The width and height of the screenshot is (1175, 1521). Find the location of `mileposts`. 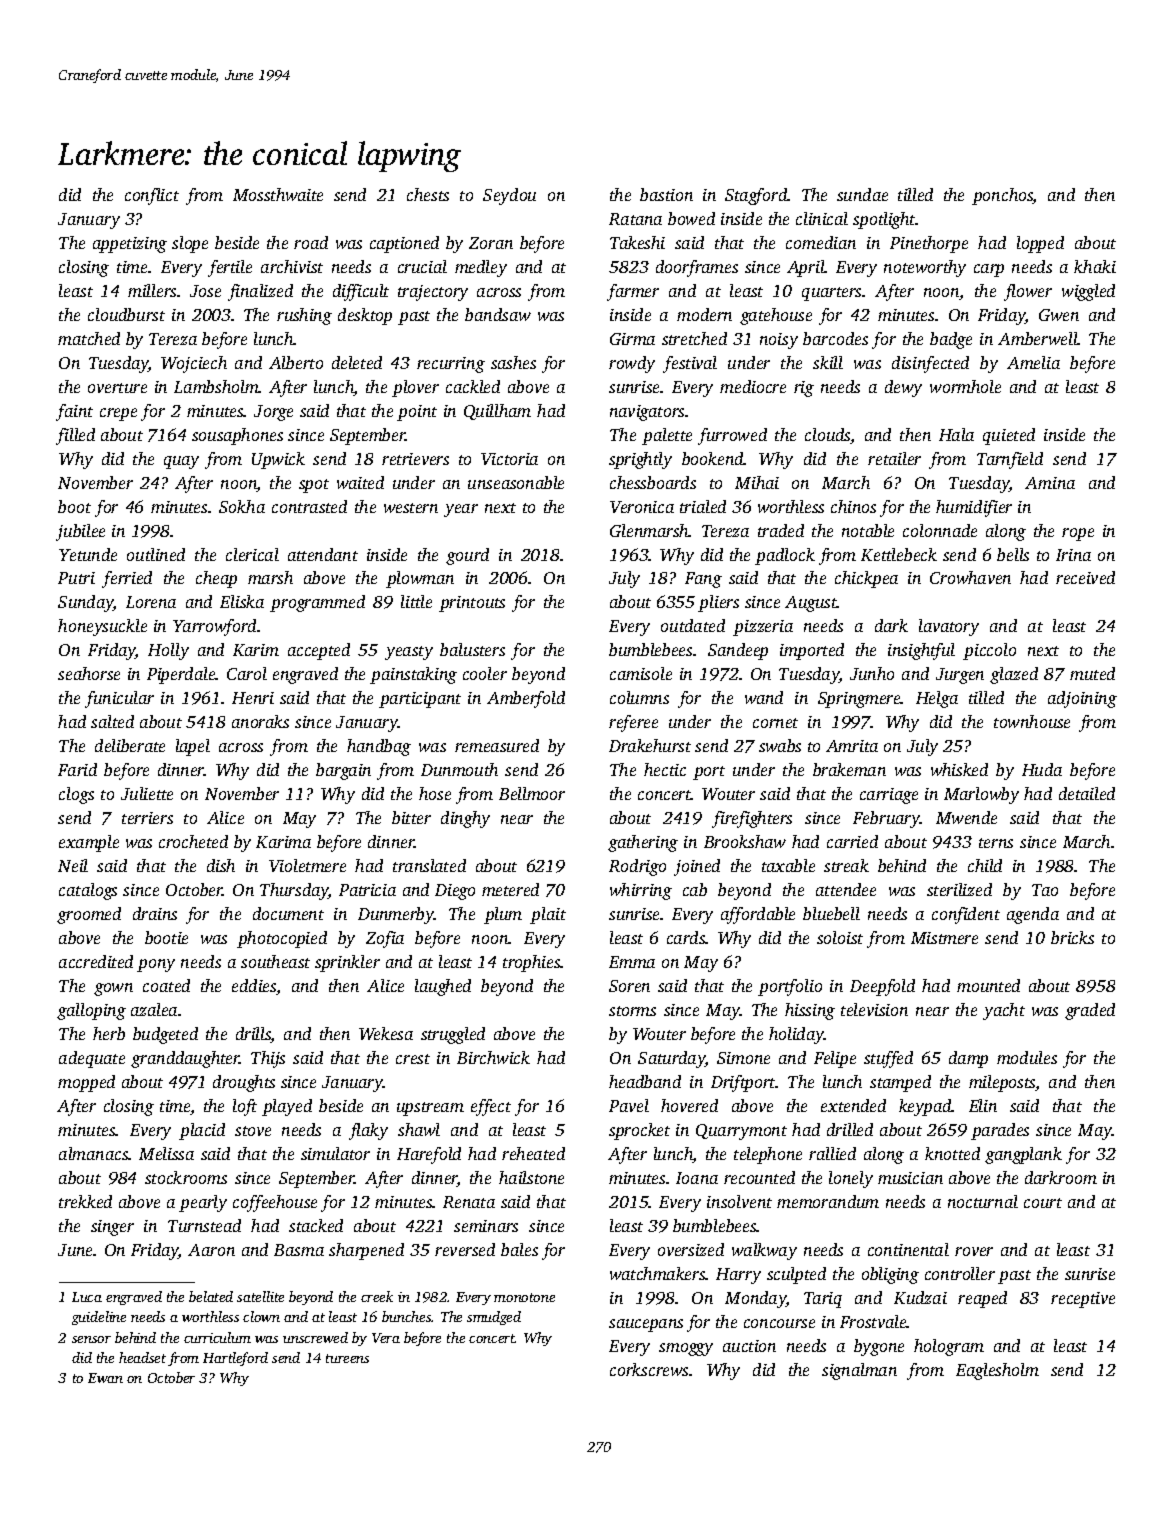

mileposts is located at coordinates (1002, 1083).
